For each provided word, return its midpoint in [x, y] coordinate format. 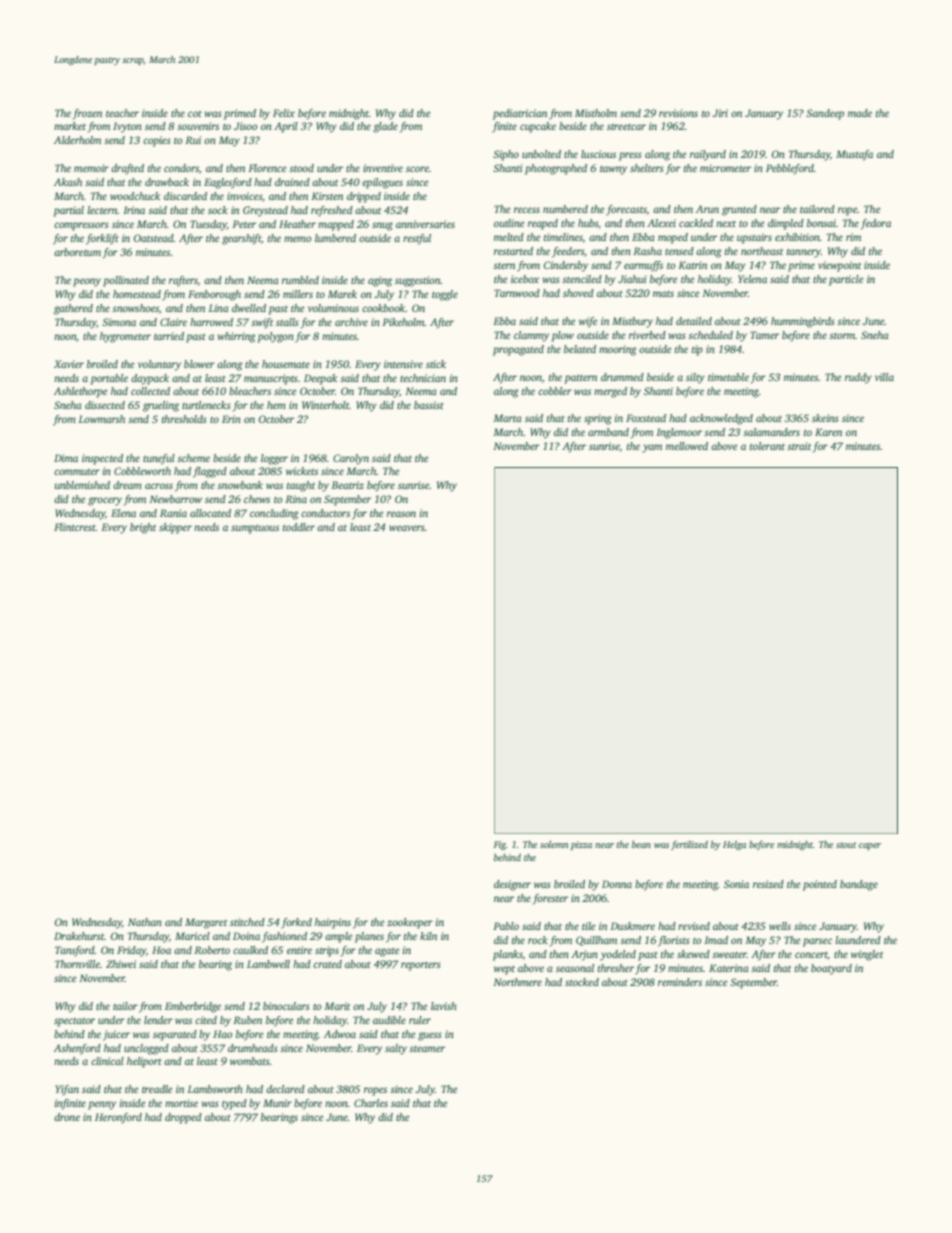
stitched [247, 922]
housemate [286, 364]
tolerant [767, 446]
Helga [734, 845]
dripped [364, 197]
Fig [500, 845]
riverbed [647, 335]
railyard [708, 155]
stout [846, 845]
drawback [167, 182]
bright [143, 528]
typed [234, 1104]
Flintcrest [75, 527]
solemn [554, 844]
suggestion [418, 281]
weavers [407, 528]
